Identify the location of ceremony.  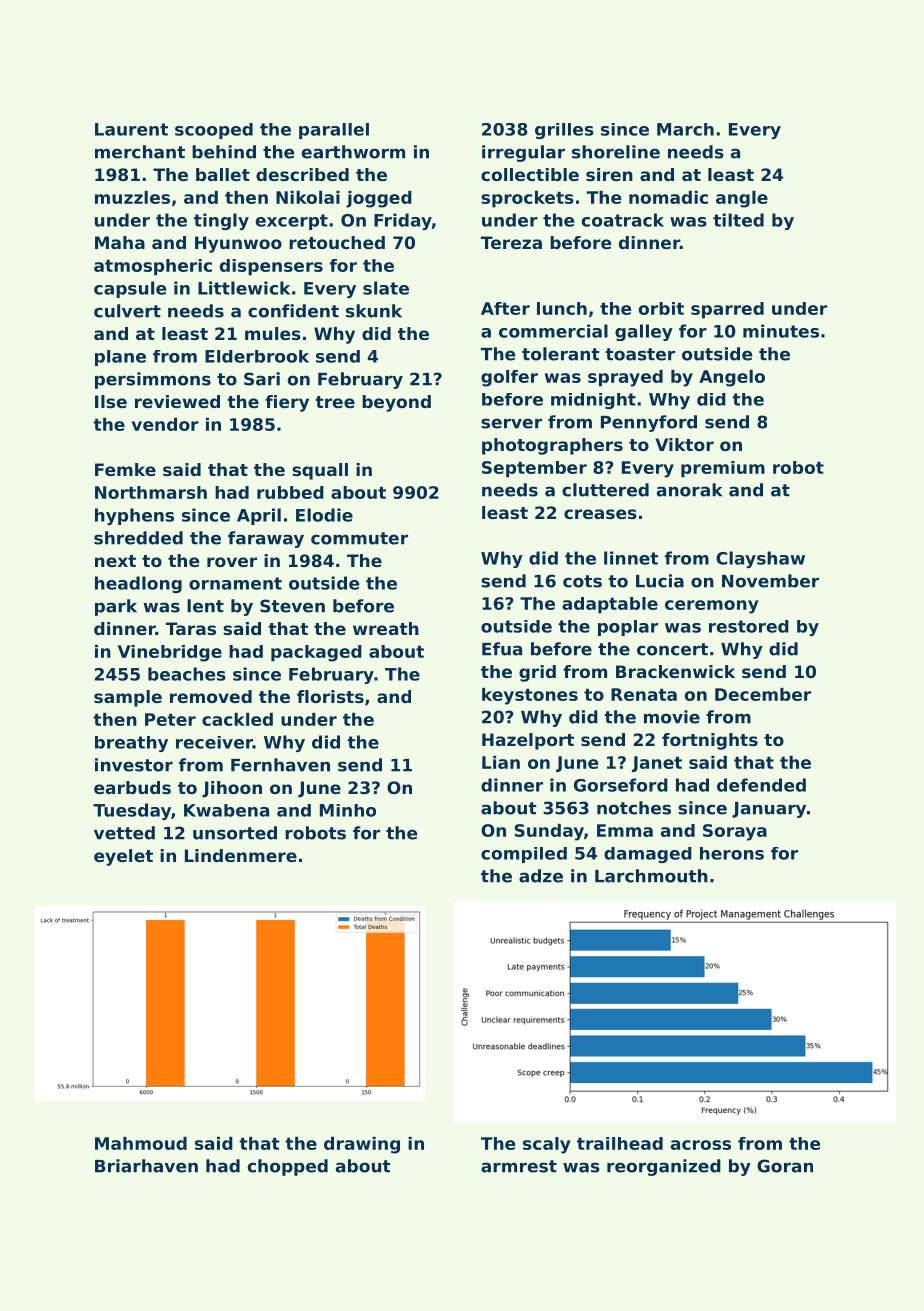
(712, 607).
